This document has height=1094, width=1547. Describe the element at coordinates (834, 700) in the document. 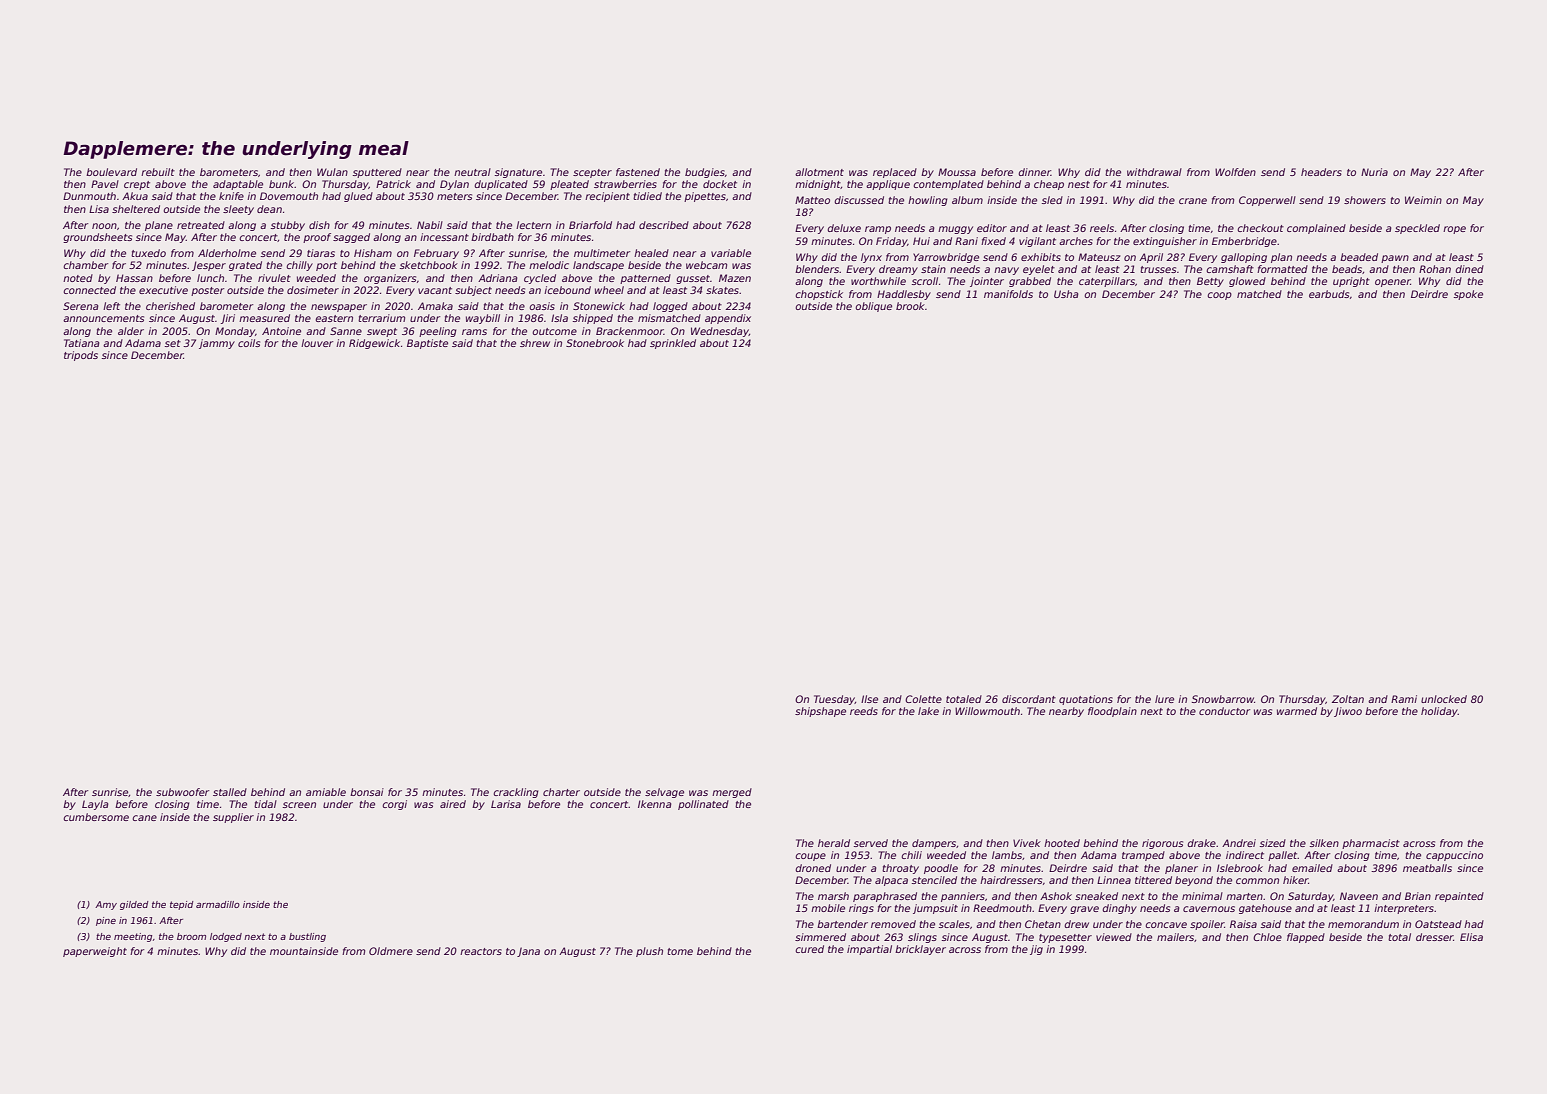

I see `Tuesday` at that location.
